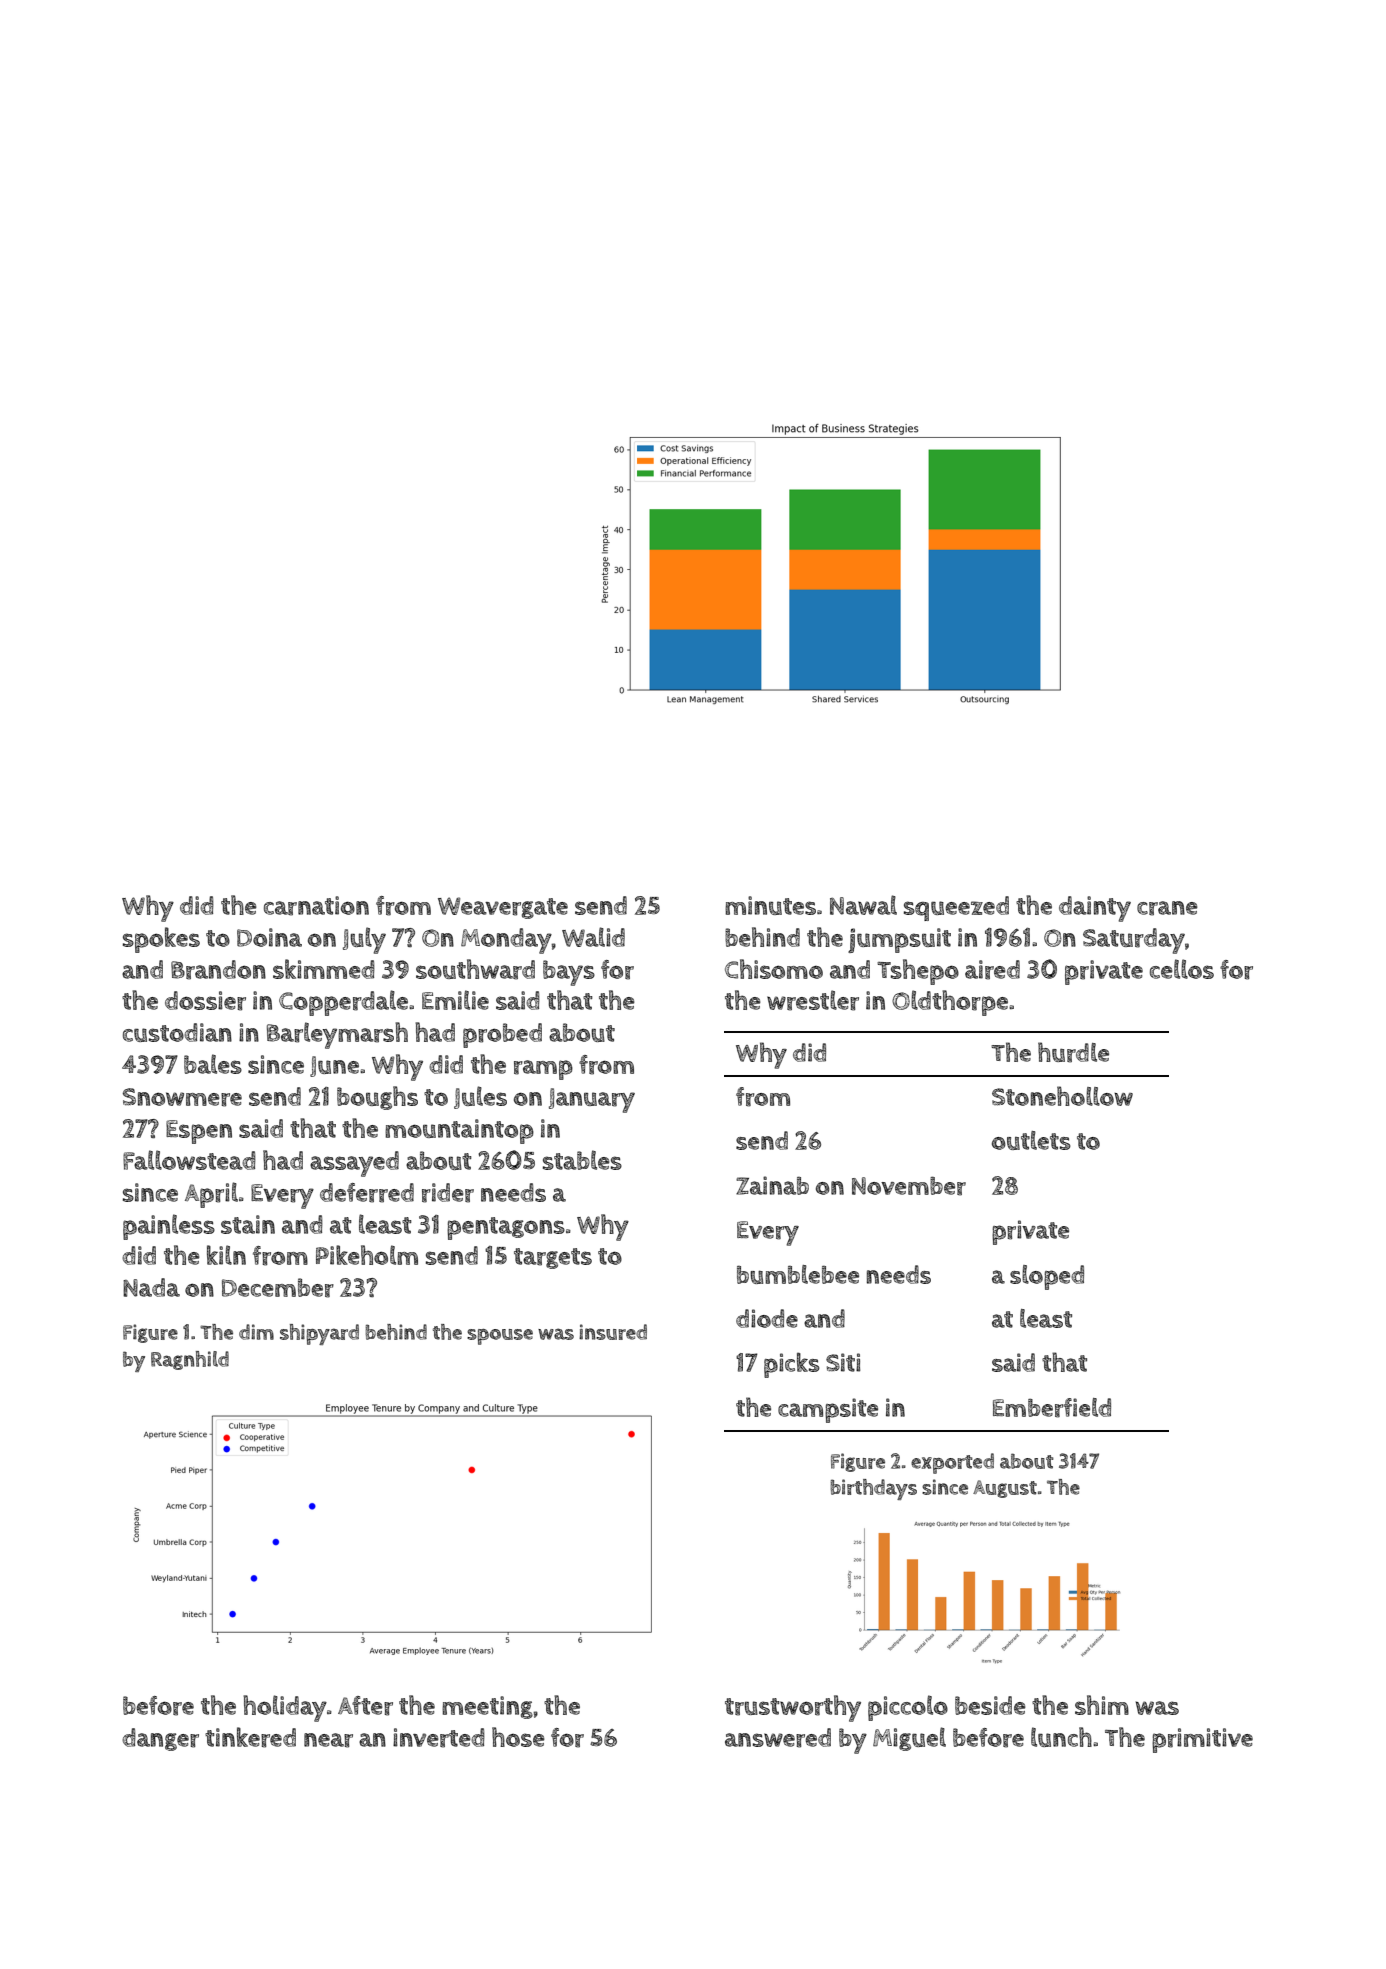 The height and width of the screenshot is (1969, 1386). What do you see at coordinates (1047, 1277) in the screenshot?
I see `sloped` at bounding box center [1047, 1277].
